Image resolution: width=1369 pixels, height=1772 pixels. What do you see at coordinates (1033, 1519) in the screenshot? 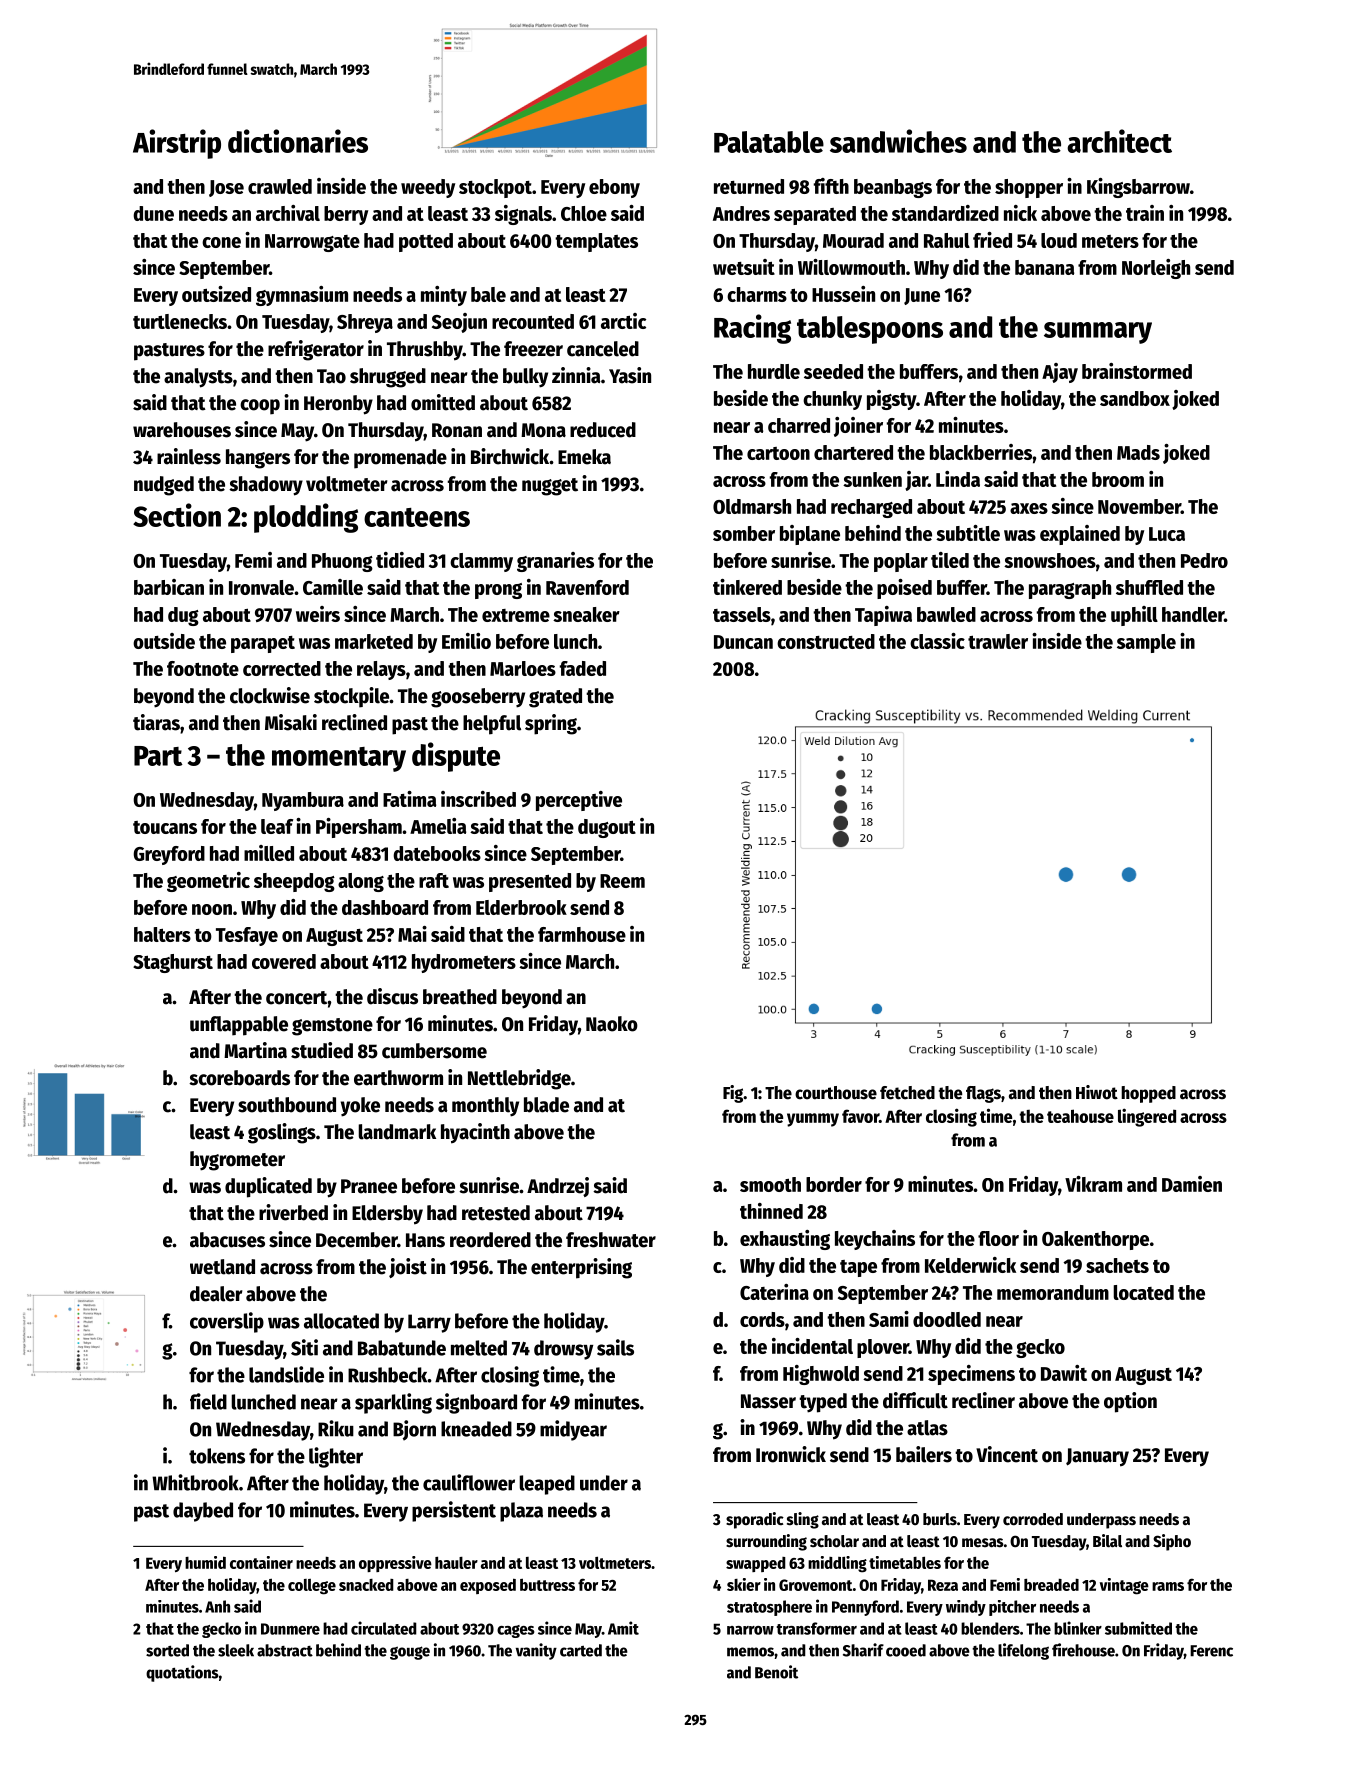
I see `corroded` at bounding box center [1033, 1519].
